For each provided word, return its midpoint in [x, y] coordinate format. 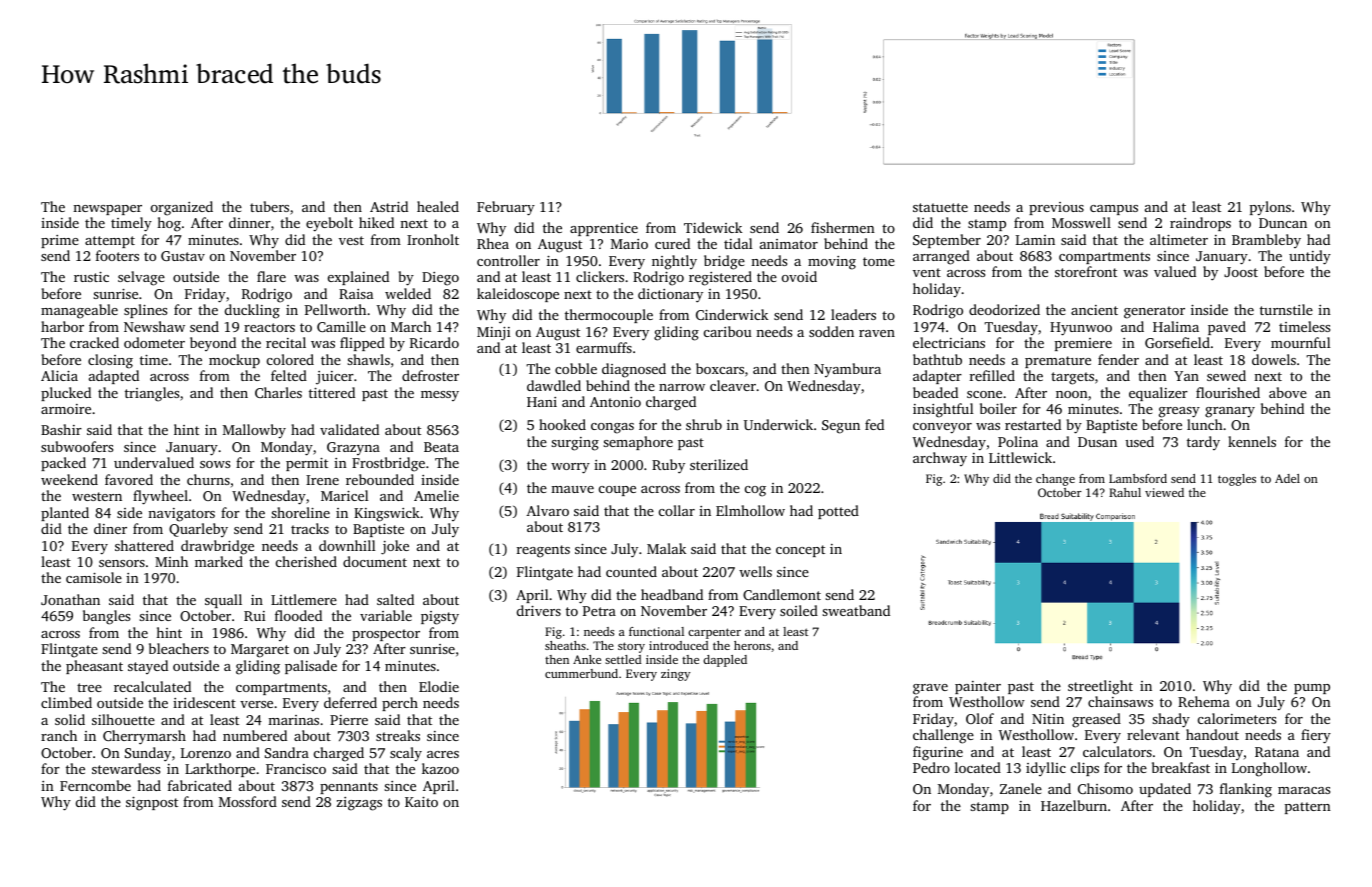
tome [879, 261]
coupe [617, 491]
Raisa [356, 294]
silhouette [123, 719]
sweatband [856, 610]
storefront [1086, 271]
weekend [69, 479]
